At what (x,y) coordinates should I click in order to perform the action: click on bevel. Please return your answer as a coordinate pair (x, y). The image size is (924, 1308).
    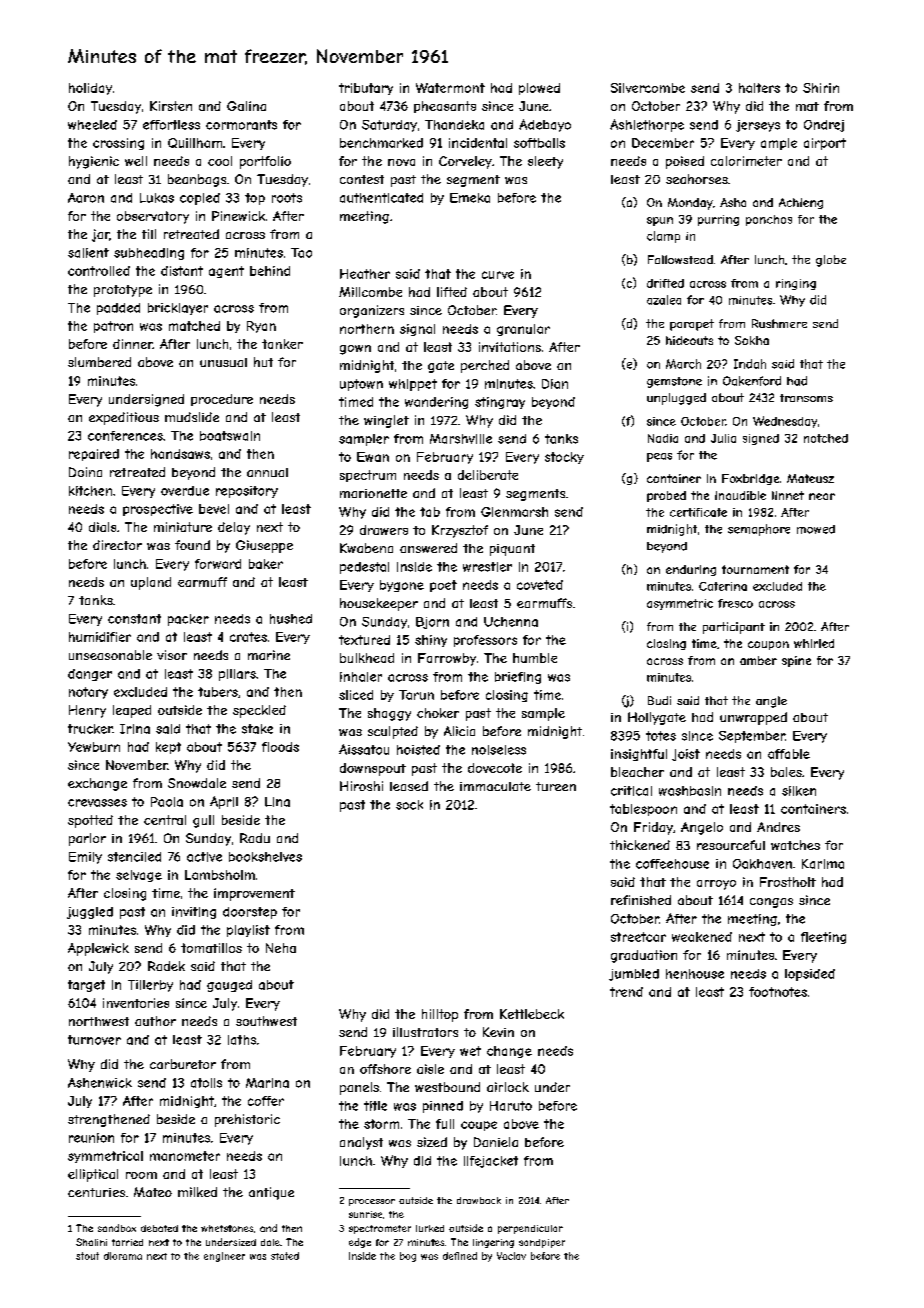
    Looking at the image, I should click on (214, 509).
